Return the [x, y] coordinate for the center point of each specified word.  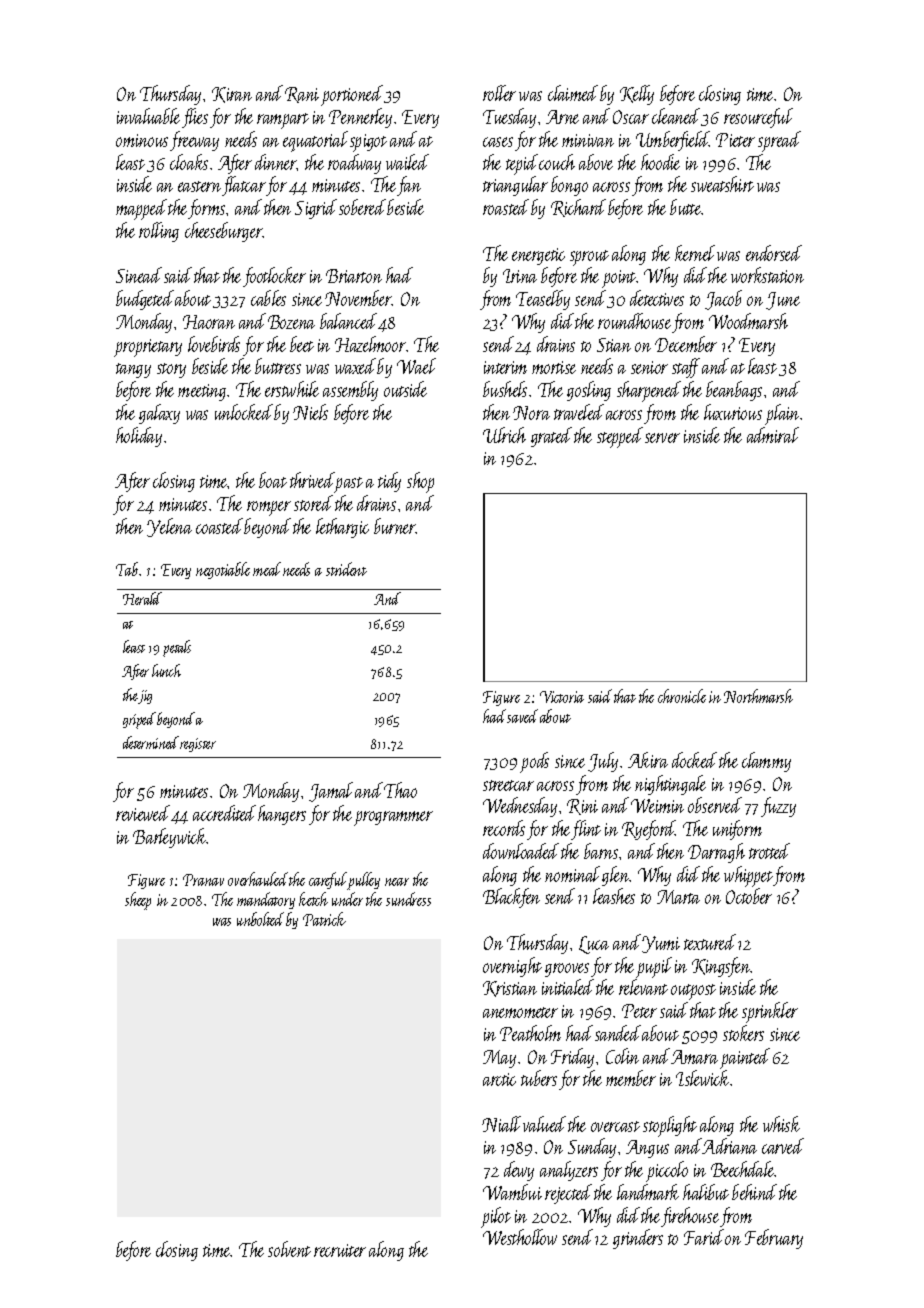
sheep [138, 901]
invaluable [148, 116]
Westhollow [520, 1237]
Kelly [637, 95]
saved [522, 716]
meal [267, 569]
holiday [139, 437]
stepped [620, 437]
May [499, 1059]
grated [551, 437]
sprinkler [770, 1012]
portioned [352, 95]
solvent [289, 1249]
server [662, 438]
